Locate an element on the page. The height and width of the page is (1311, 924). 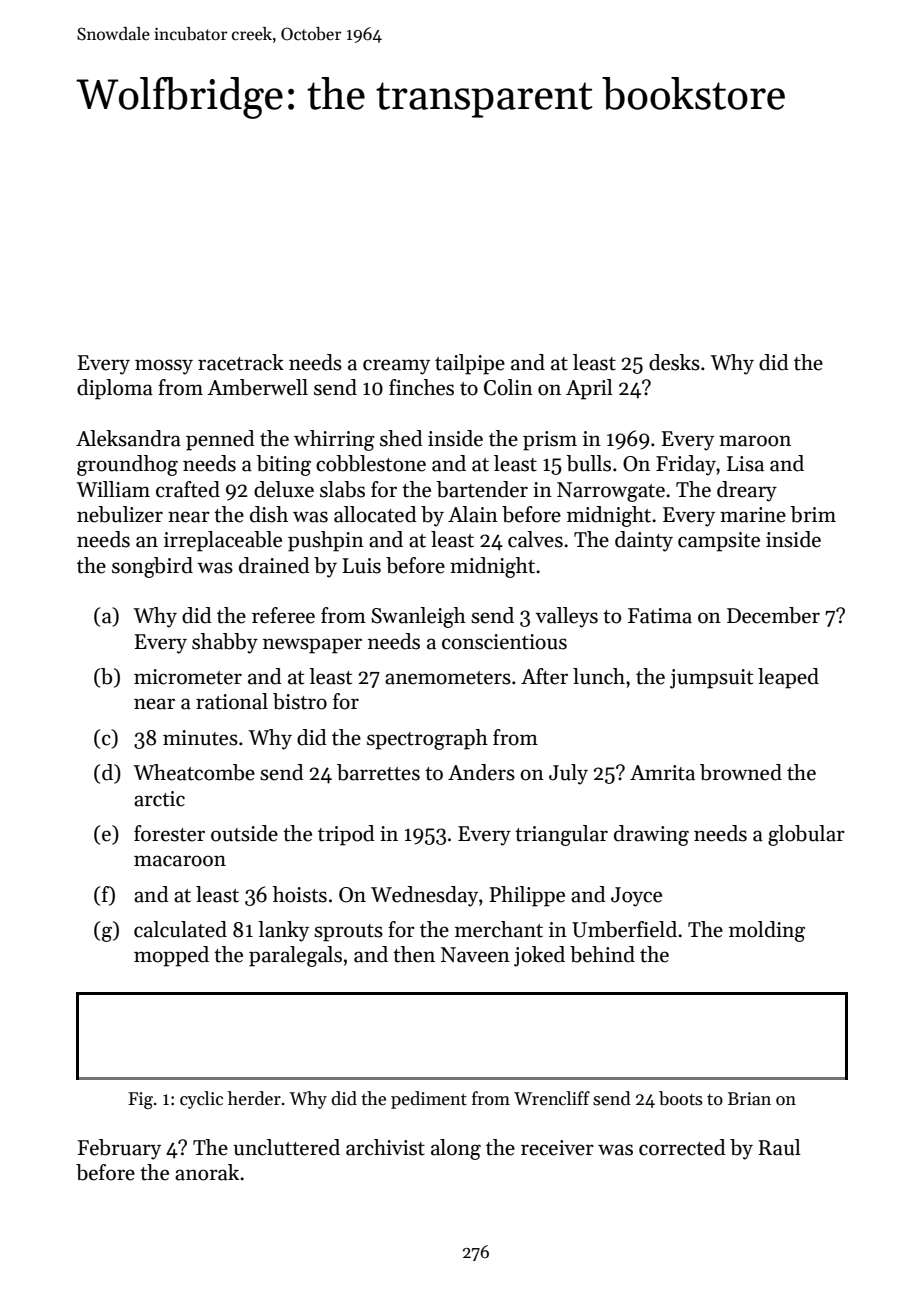
herder is located at coordinates (254, 1098).
